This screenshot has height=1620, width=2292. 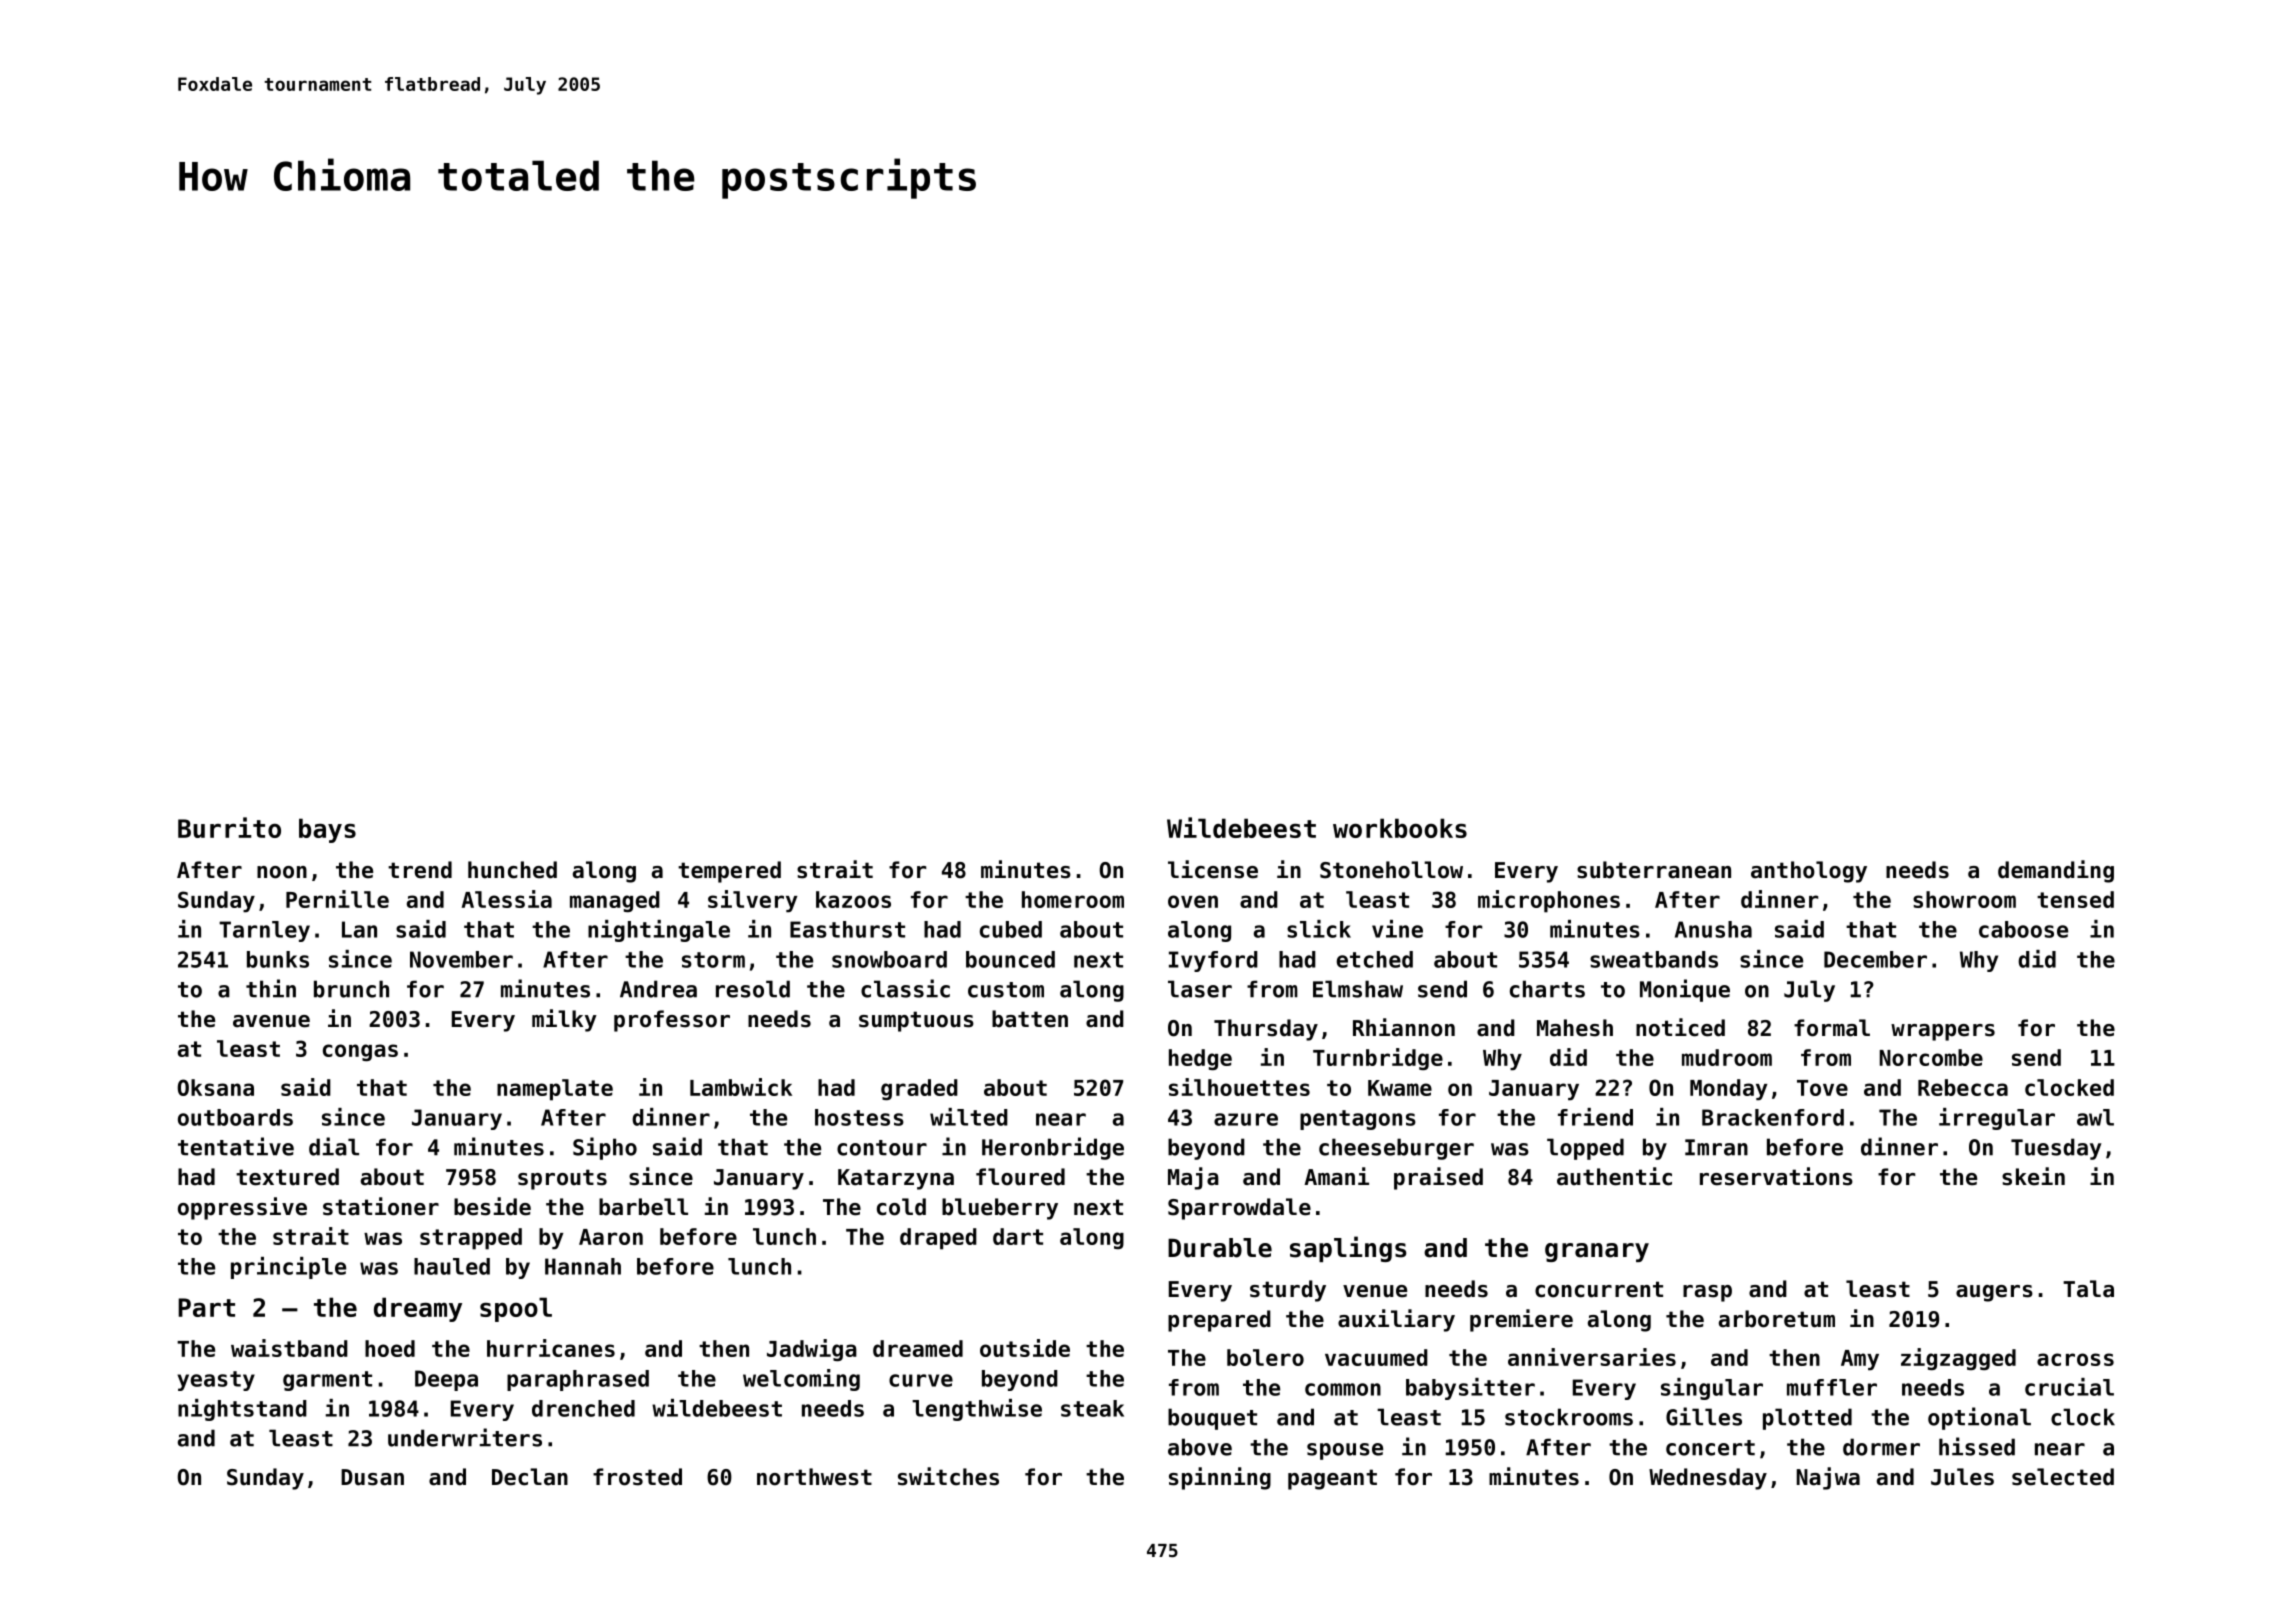 I want to click on Tala, so click(x=2088, y=1289).
